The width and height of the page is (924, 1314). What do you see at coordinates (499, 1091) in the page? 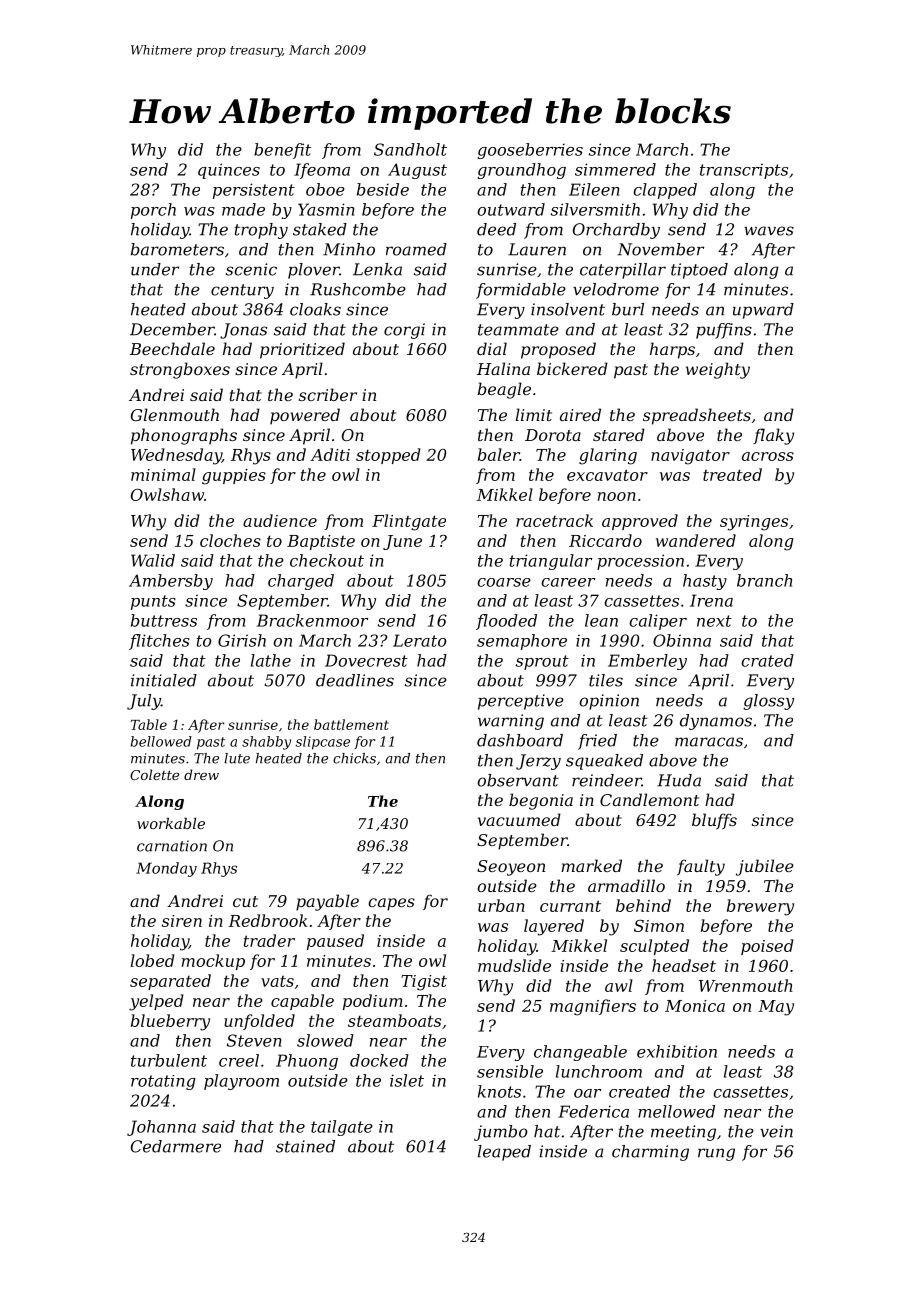
I see `knots` at bounding box center [499, 1091].
